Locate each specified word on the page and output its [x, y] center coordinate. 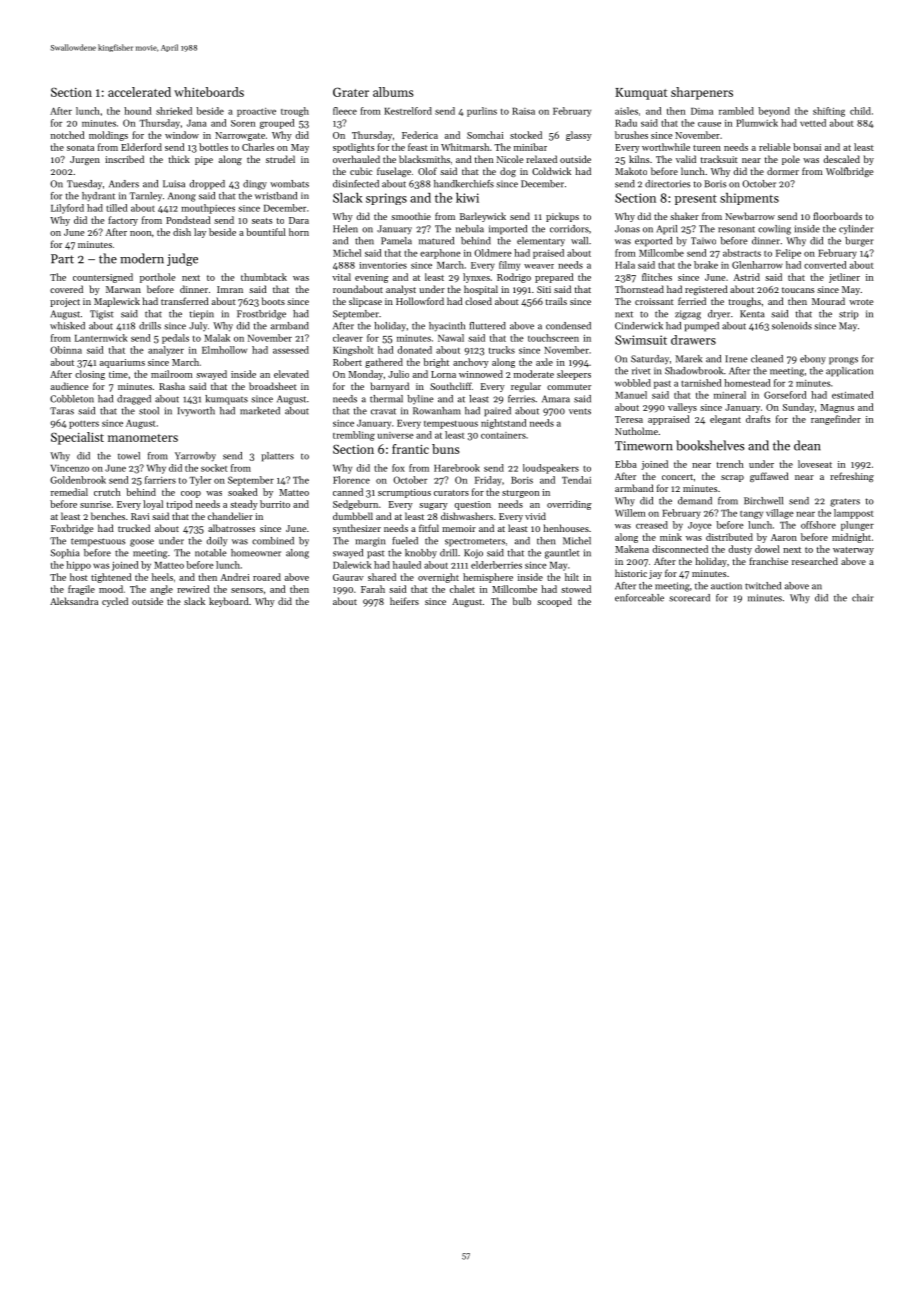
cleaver [348, 338]
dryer [719, 314]
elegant [725, 420]
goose [142, 543]
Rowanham [437, 411]
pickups [562, 217]
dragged [134, 400]
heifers [404, 601]
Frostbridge [261, 315]
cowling [774, 230]
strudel [280, 159]
